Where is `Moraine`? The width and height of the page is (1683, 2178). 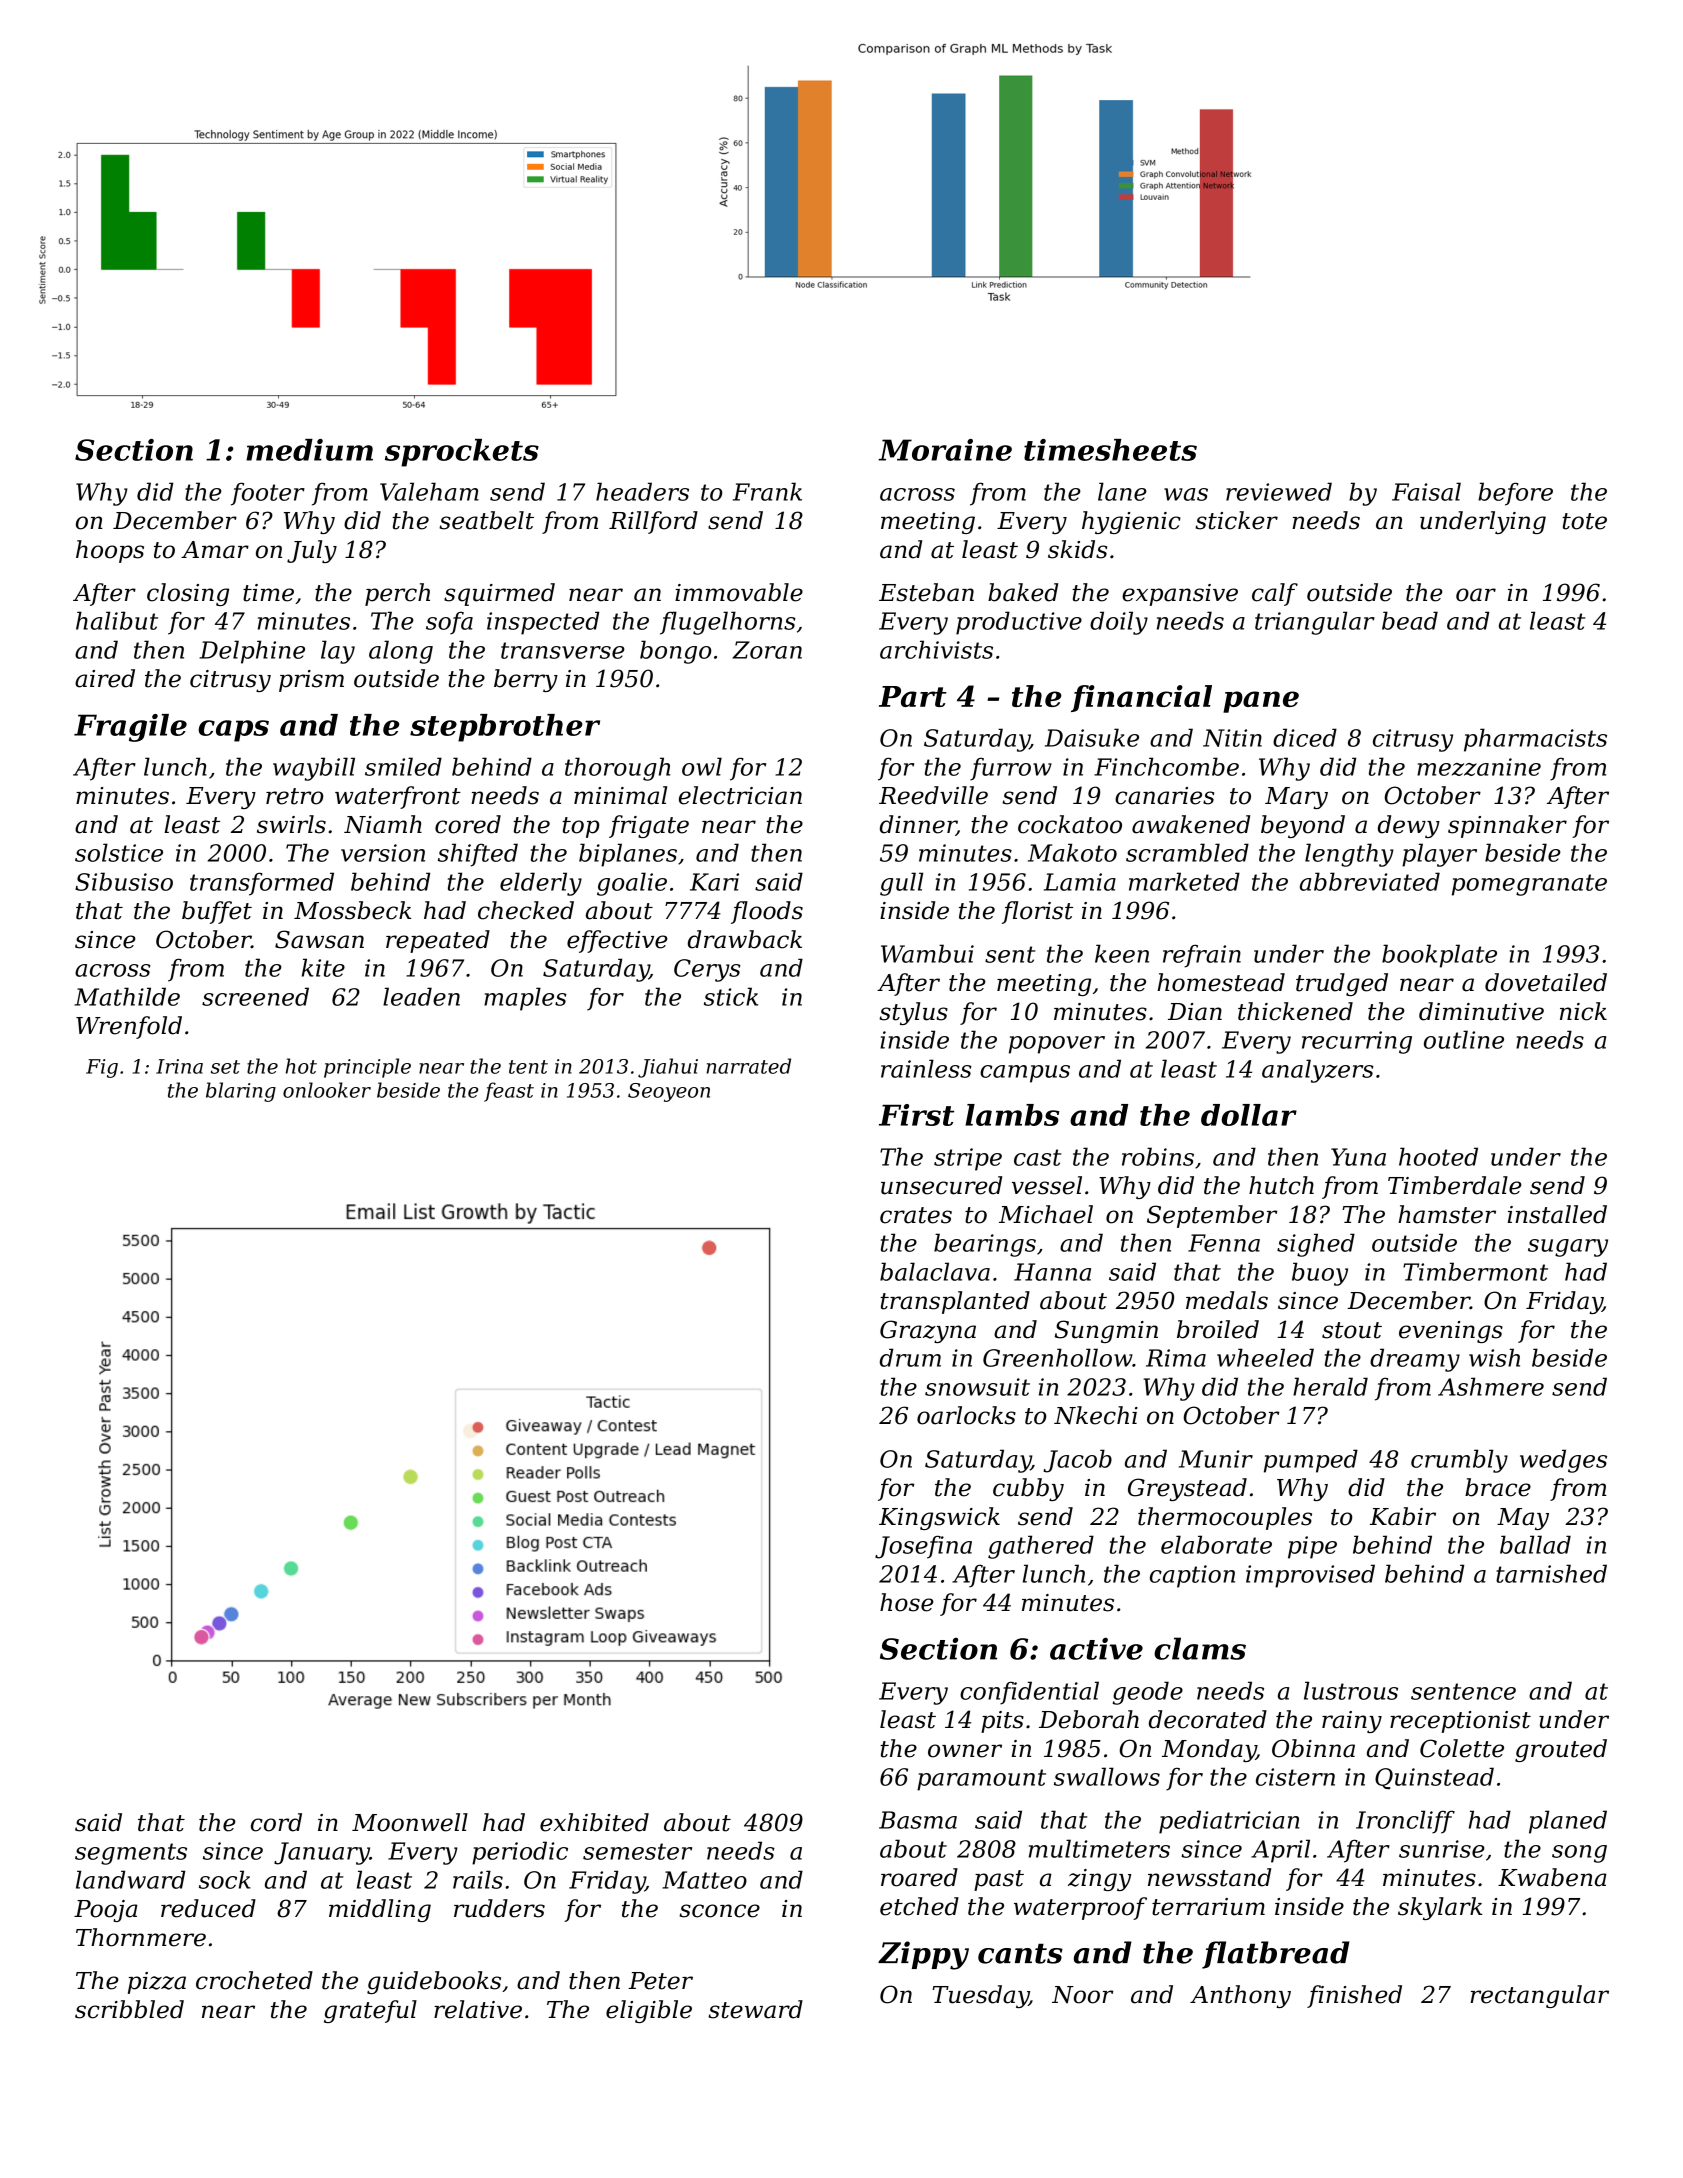
Moraine is located at coordinates (945, 450).
